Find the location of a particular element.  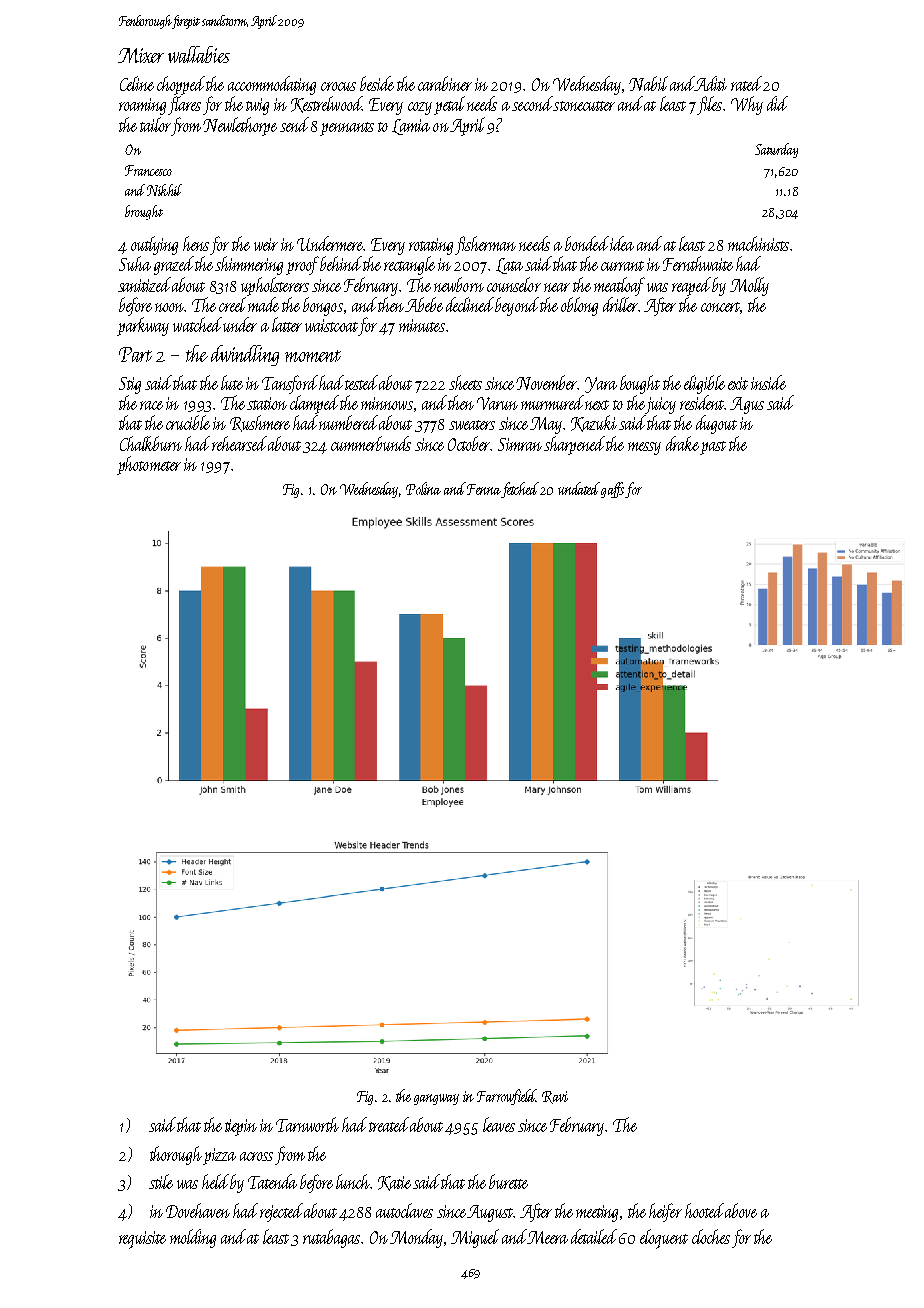

fetched is located at coordinates (520, 490).
